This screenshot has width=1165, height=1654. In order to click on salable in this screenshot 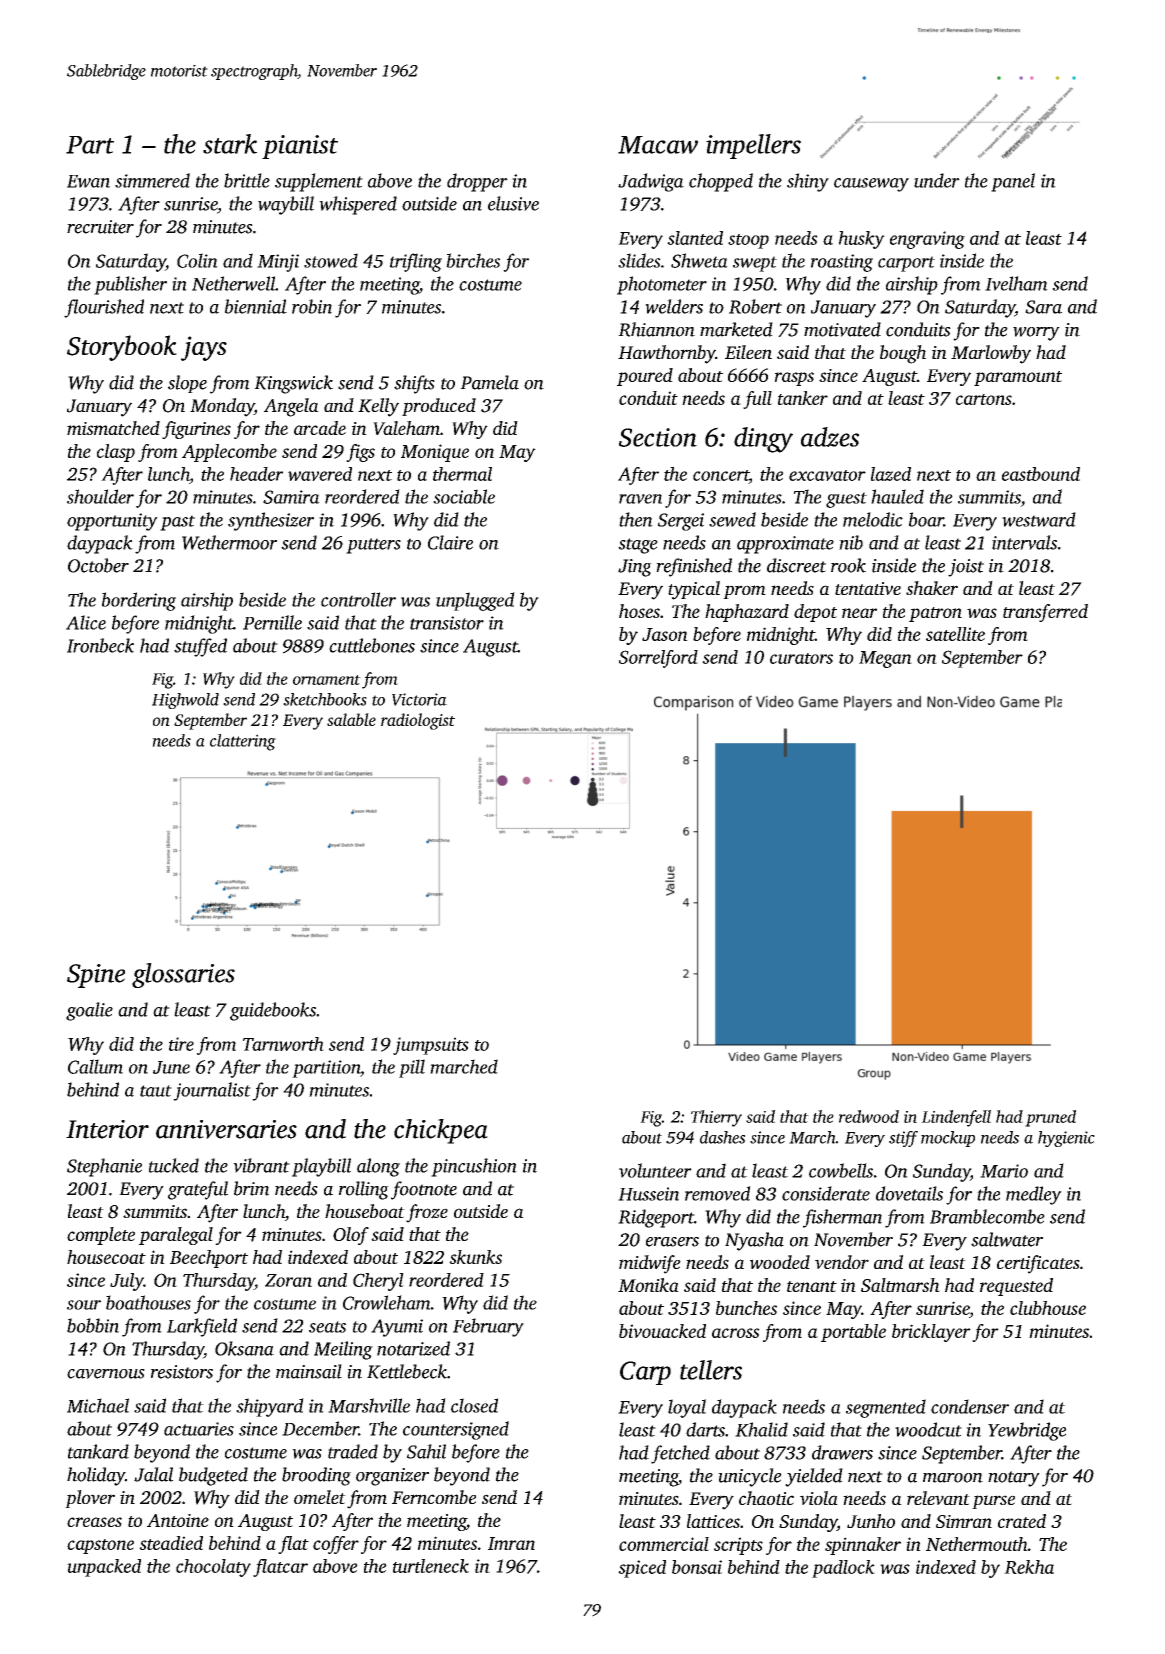, I will do `click(351, 719)`.
